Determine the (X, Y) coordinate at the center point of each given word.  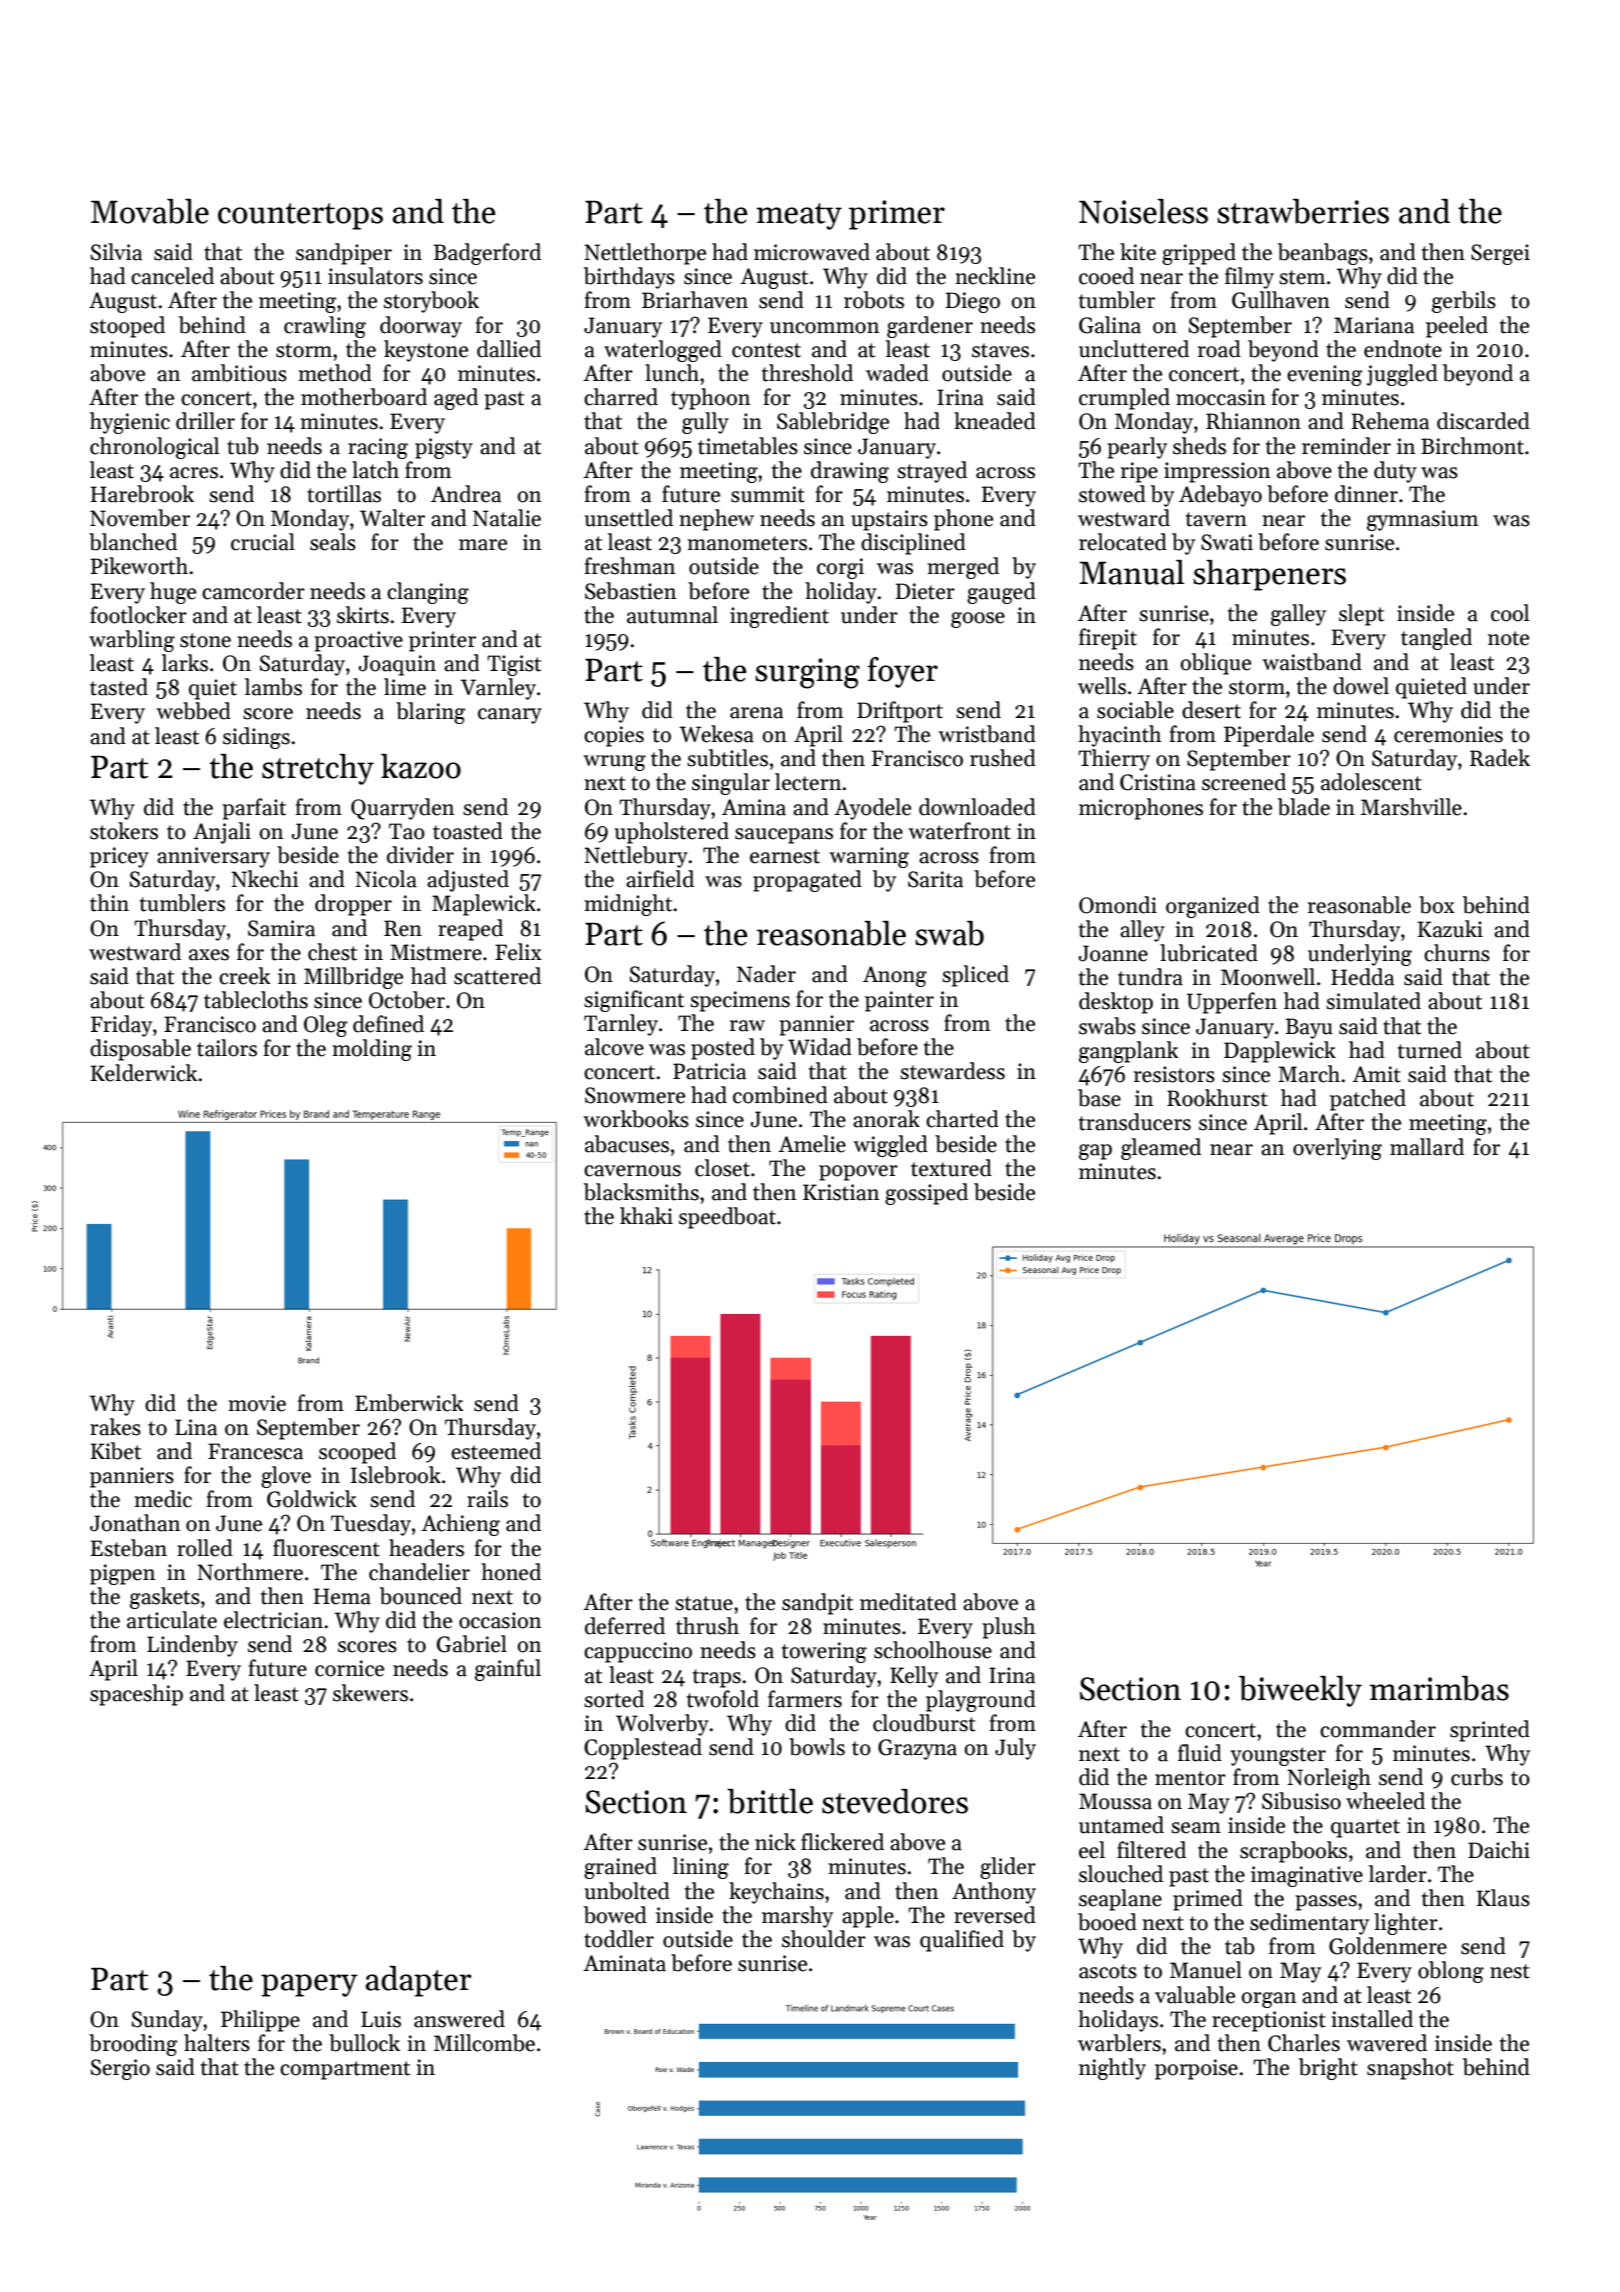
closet (722, 1168)
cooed (1106, 276)
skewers (370, 1693)
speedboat (727, 1218)
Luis (381, 2019)
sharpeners (1269, 575)
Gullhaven (1281, 300)
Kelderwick (144, 1073)
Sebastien (630, 591)
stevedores (895, 1801)
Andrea (466, 494)
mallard (1427, 1147)
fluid (1200, 1753)
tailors (227, 1048)
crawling (325, 327)
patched (1368, 1100)
